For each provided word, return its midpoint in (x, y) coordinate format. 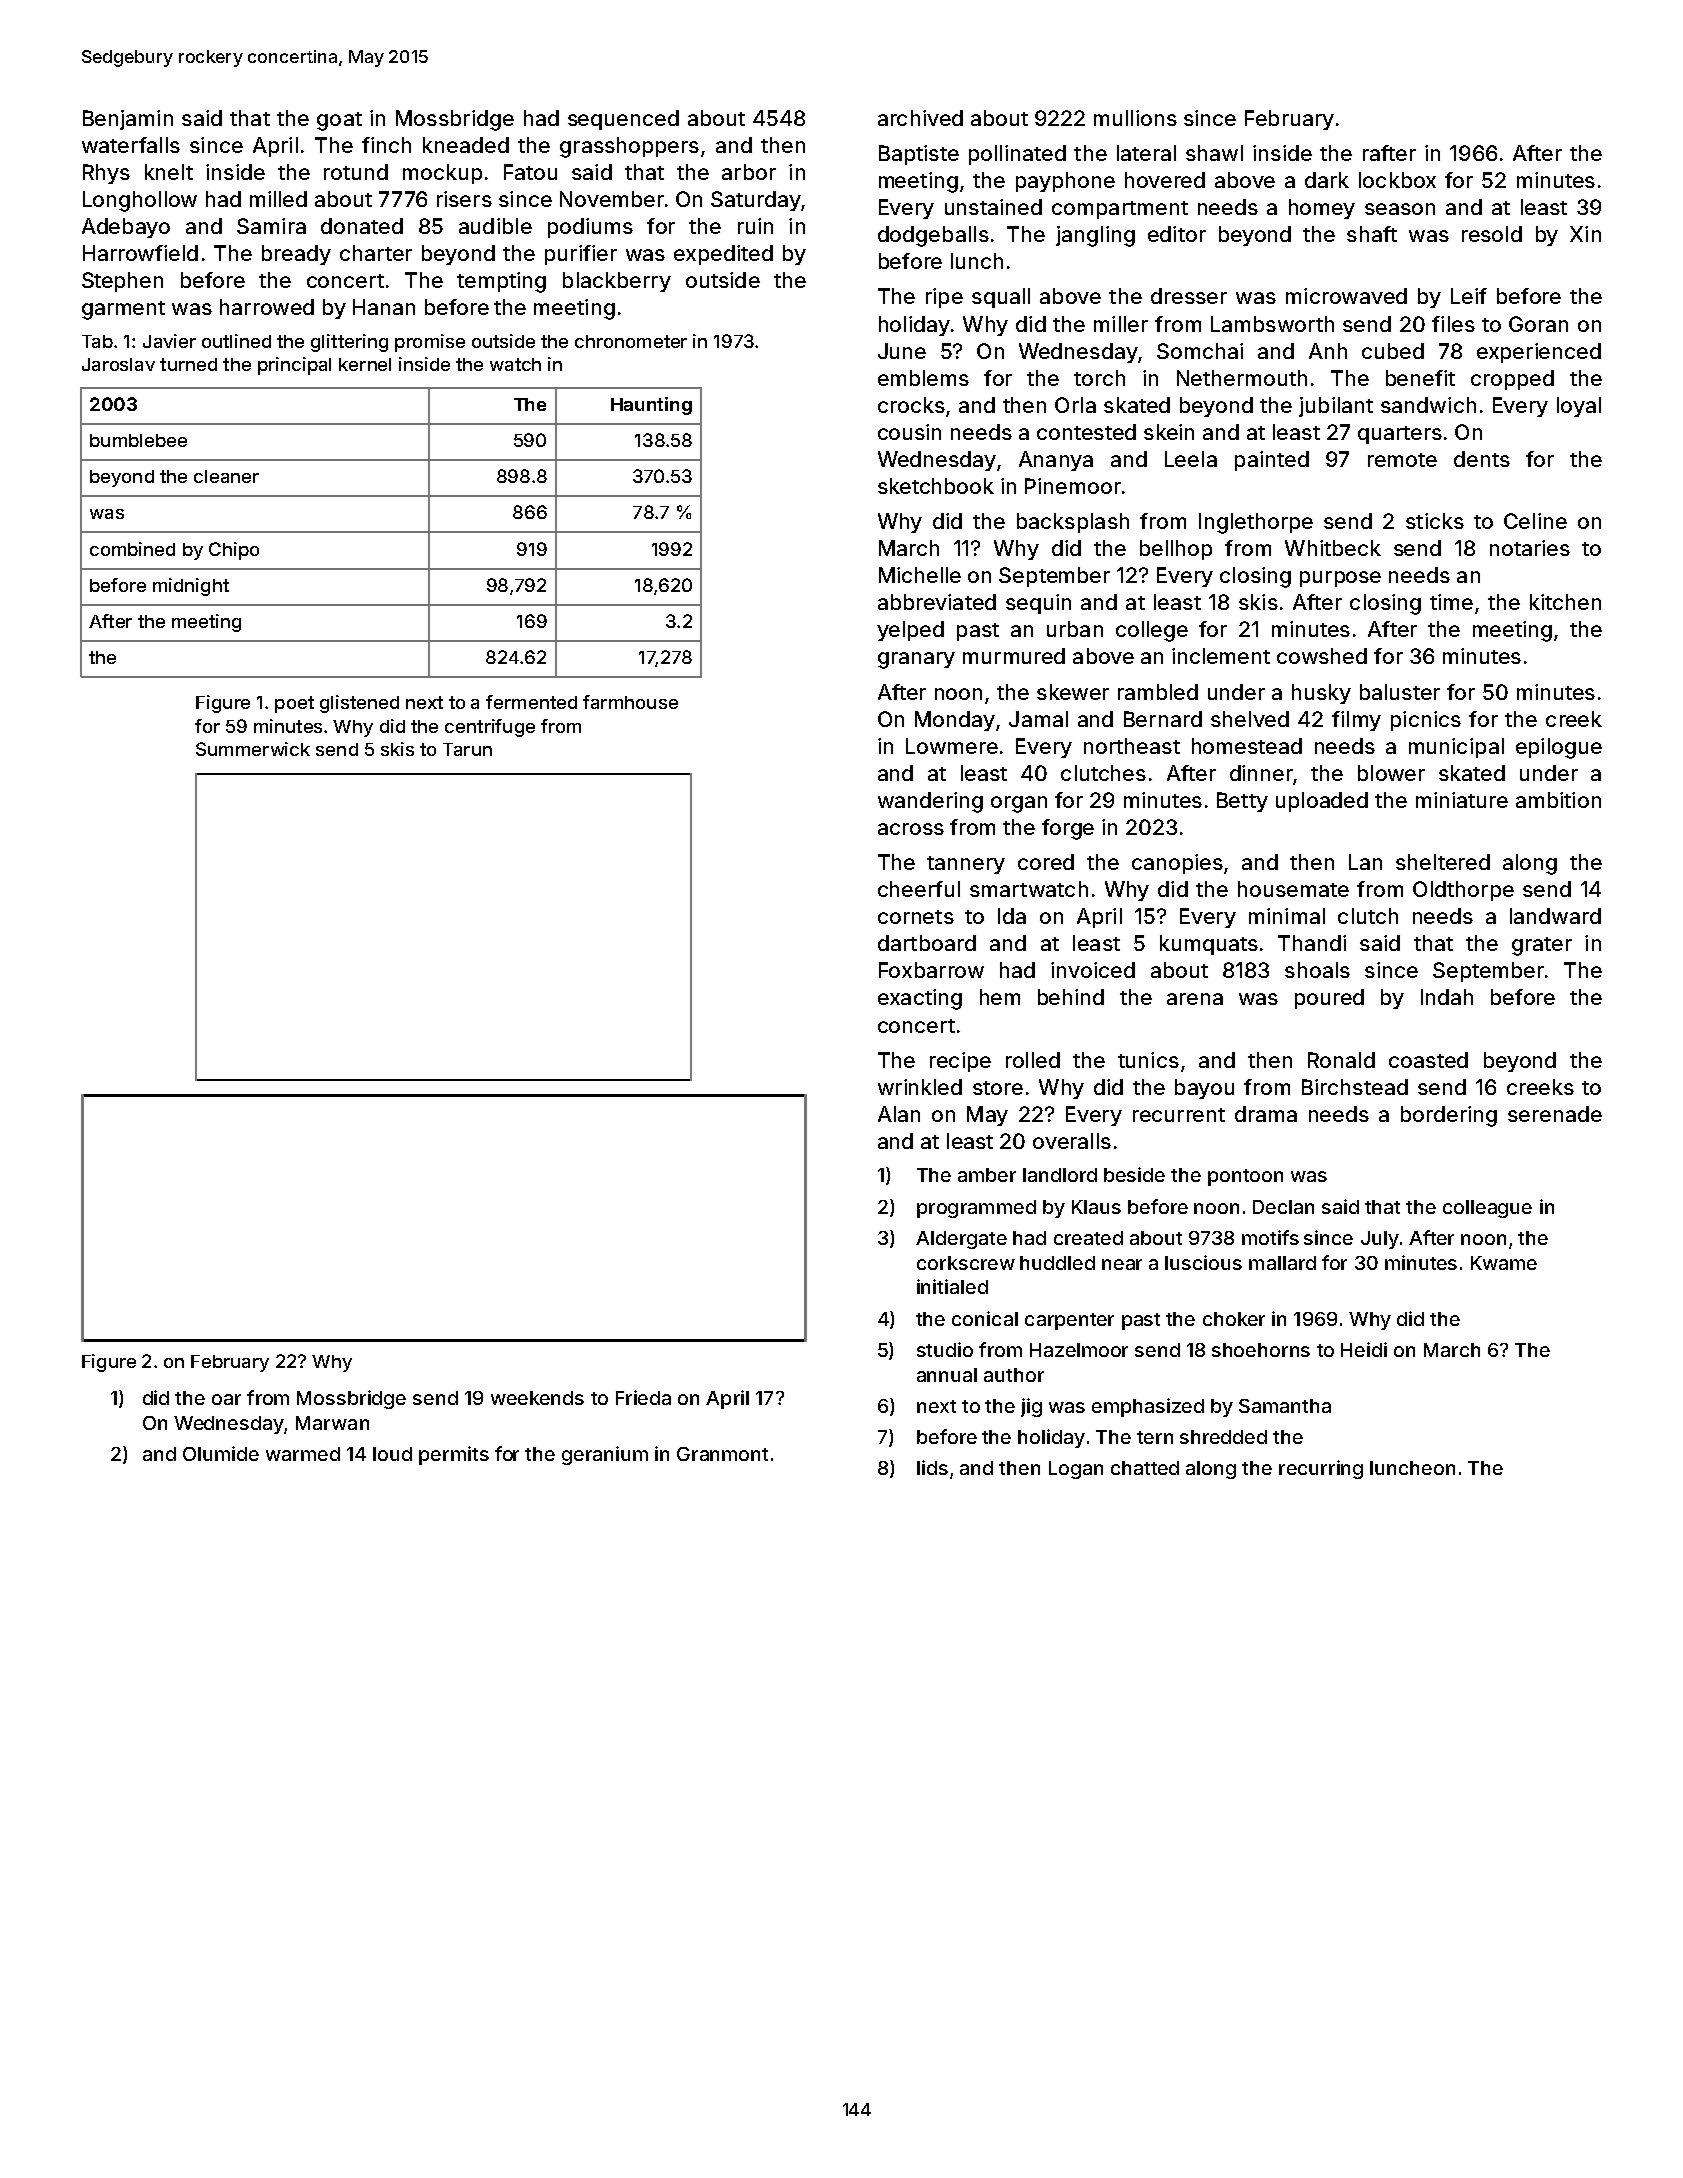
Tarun (467, 749)
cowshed (1322, 656)
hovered (1165, 180)
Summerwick (253, 749)
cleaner (226, 476)
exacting (920, 999)
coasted (1428, 1060)
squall (1001, 298)
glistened (359, 704)
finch (386, 145)
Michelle (920, 575)
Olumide (221, 1453)
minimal (1287, 916)
